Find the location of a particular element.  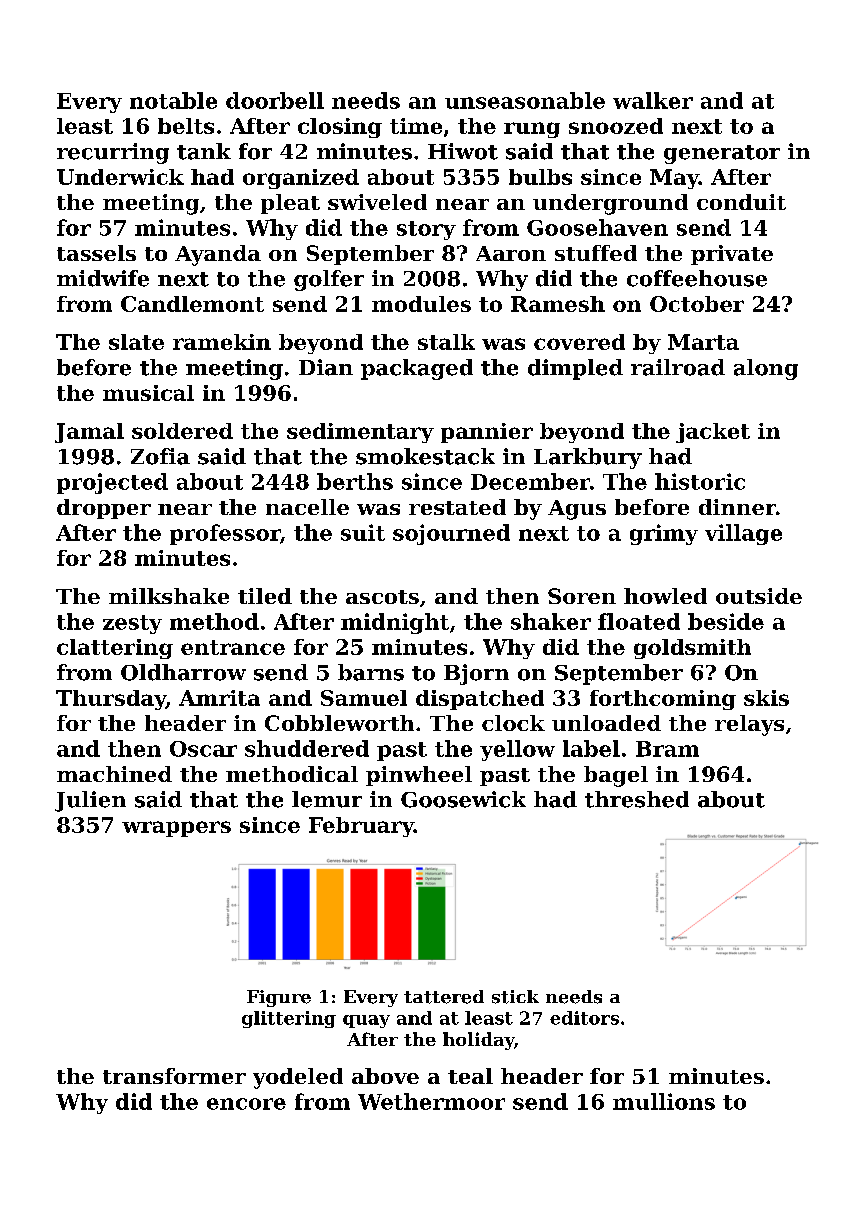

slate is located at coordinates (136, 342).
